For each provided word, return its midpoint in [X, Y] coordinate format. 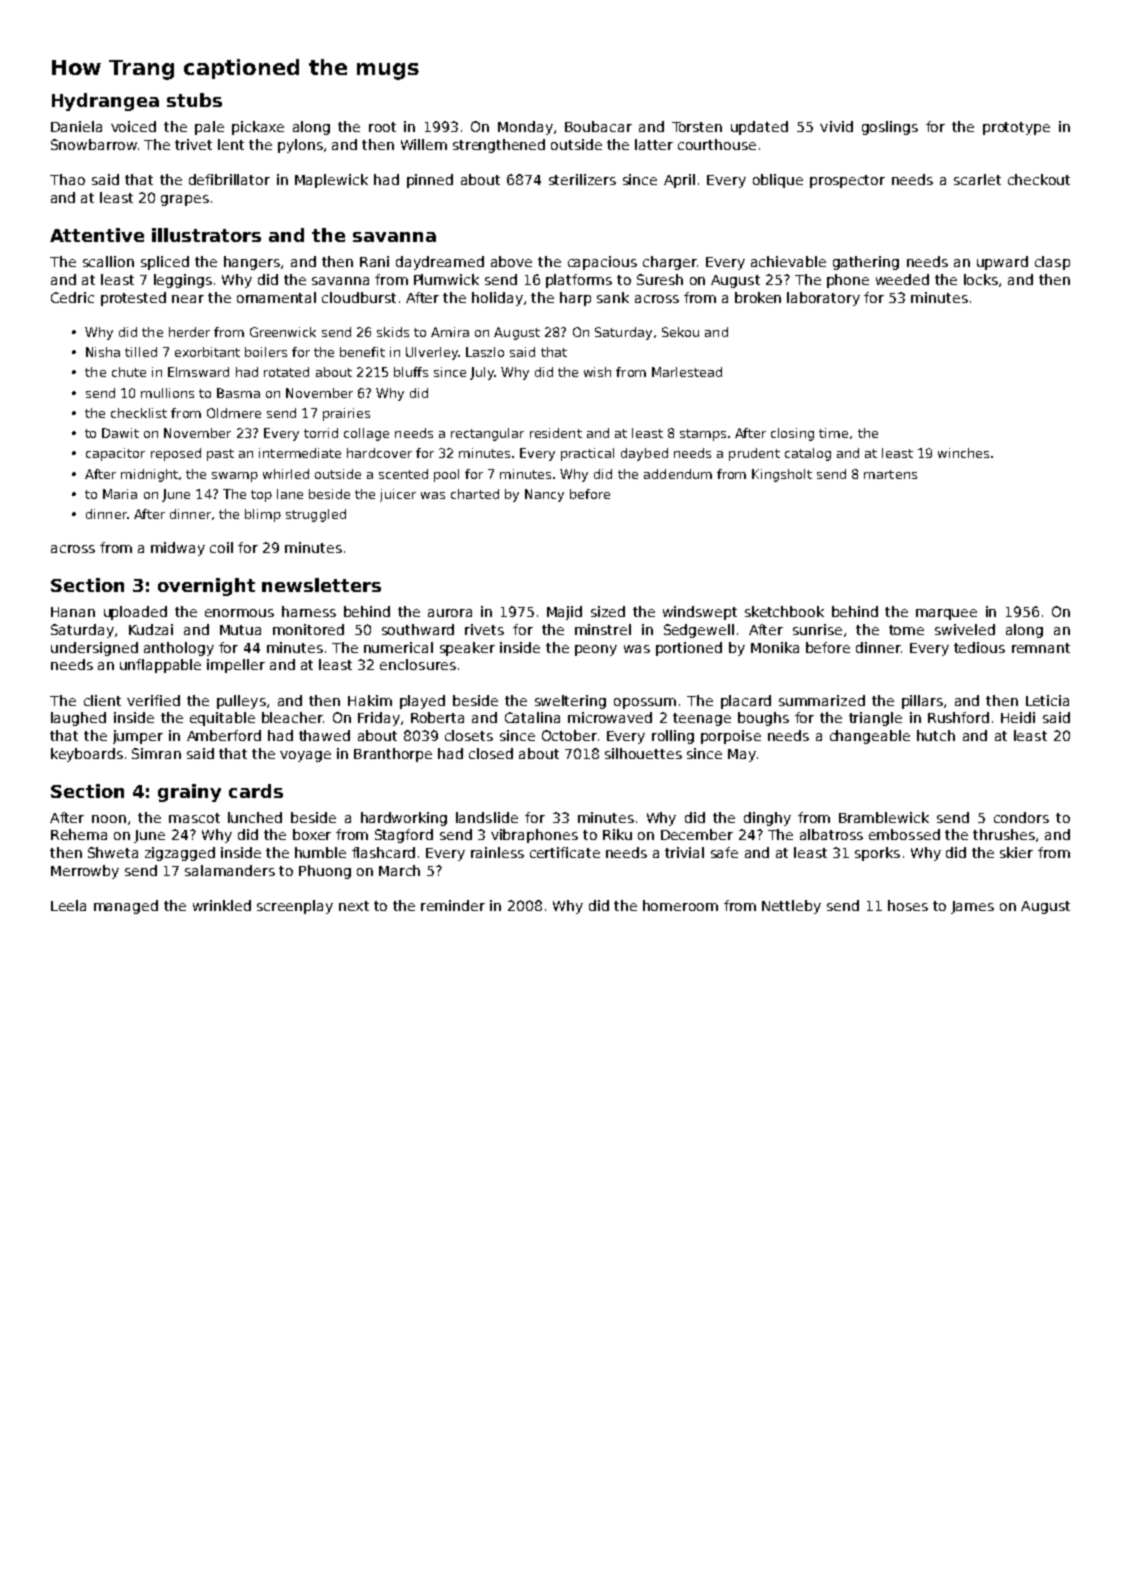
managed [126, 907]
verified [153, 700]
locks [981, 279]
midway [178, 549]
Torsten [697, 127]
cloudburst [359, 297]
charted [475, 494]
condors [1021, 817]
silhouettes [643, 753]
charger [670, 263]
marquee [946, 614]
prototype [1016, 128]
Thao [67, 179]
